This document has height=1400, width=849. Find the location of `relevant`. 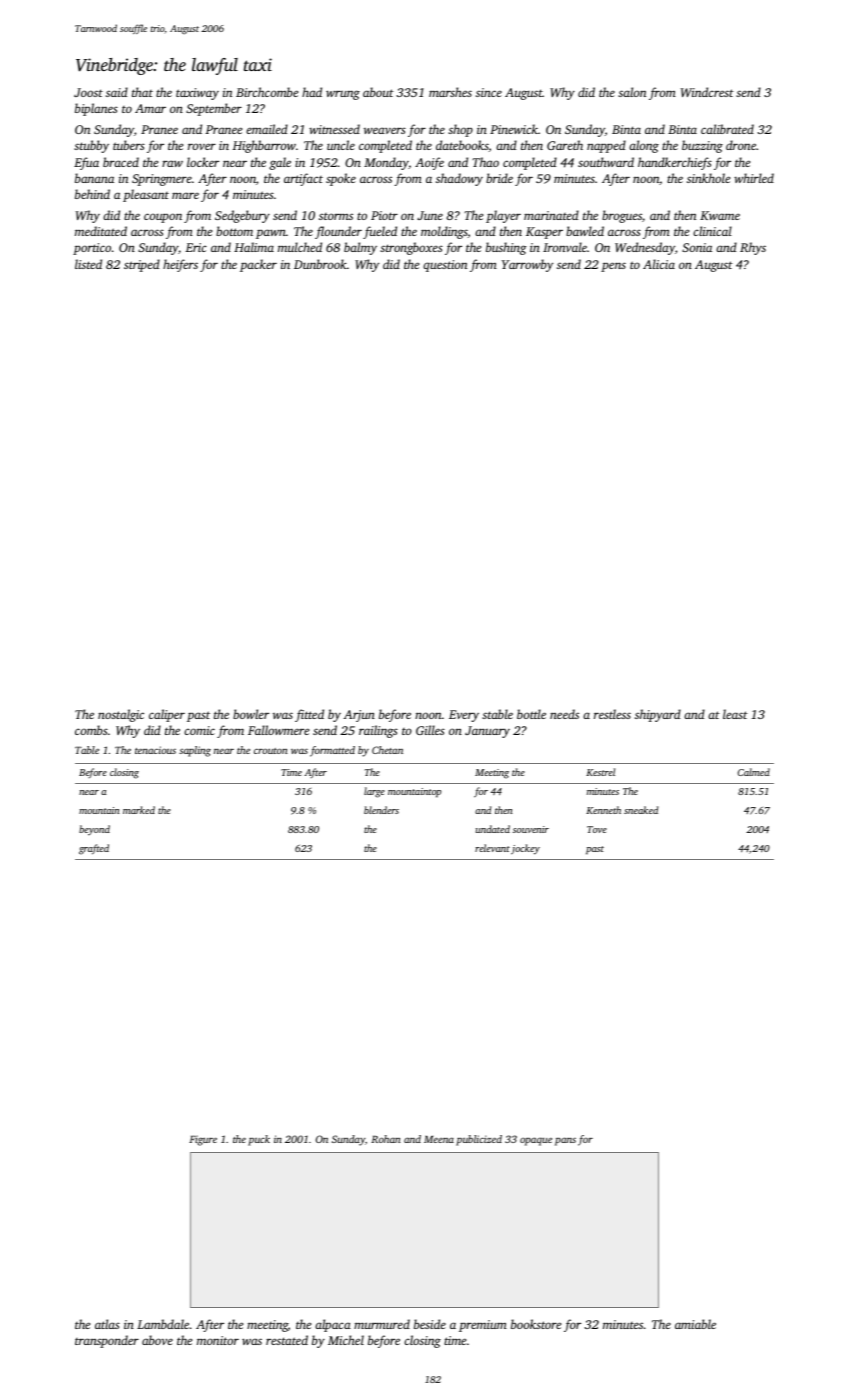

relevant is located at coordinates (492, 848).
